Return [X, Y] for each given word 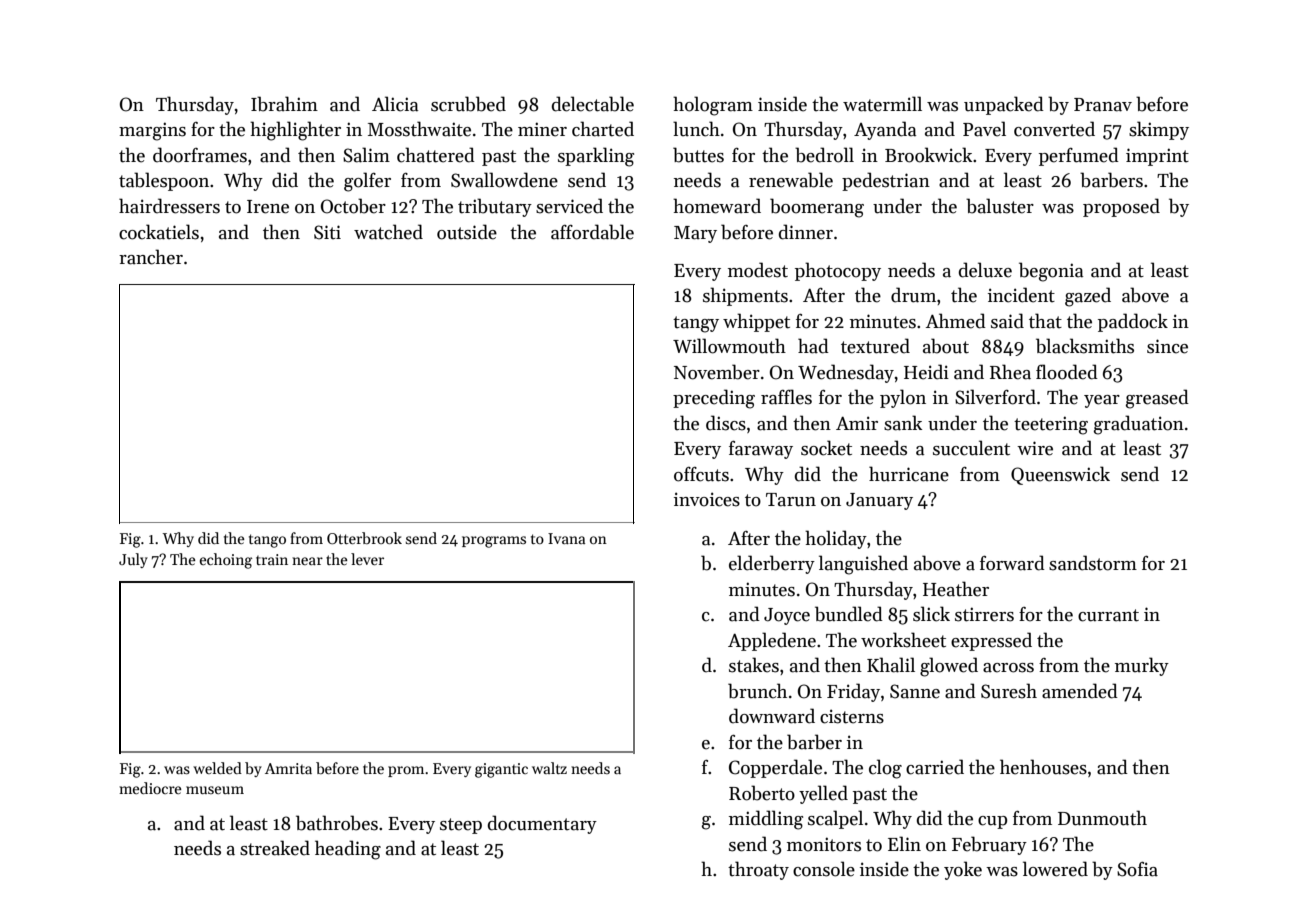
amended [1080, 691]
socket [826, 448]
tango [267, 541]
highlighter [295, 131]
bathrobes [337, 823]
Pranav [1103, 105]
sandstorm [1093, 563]
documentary [542, 824]
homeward [717, 206]
